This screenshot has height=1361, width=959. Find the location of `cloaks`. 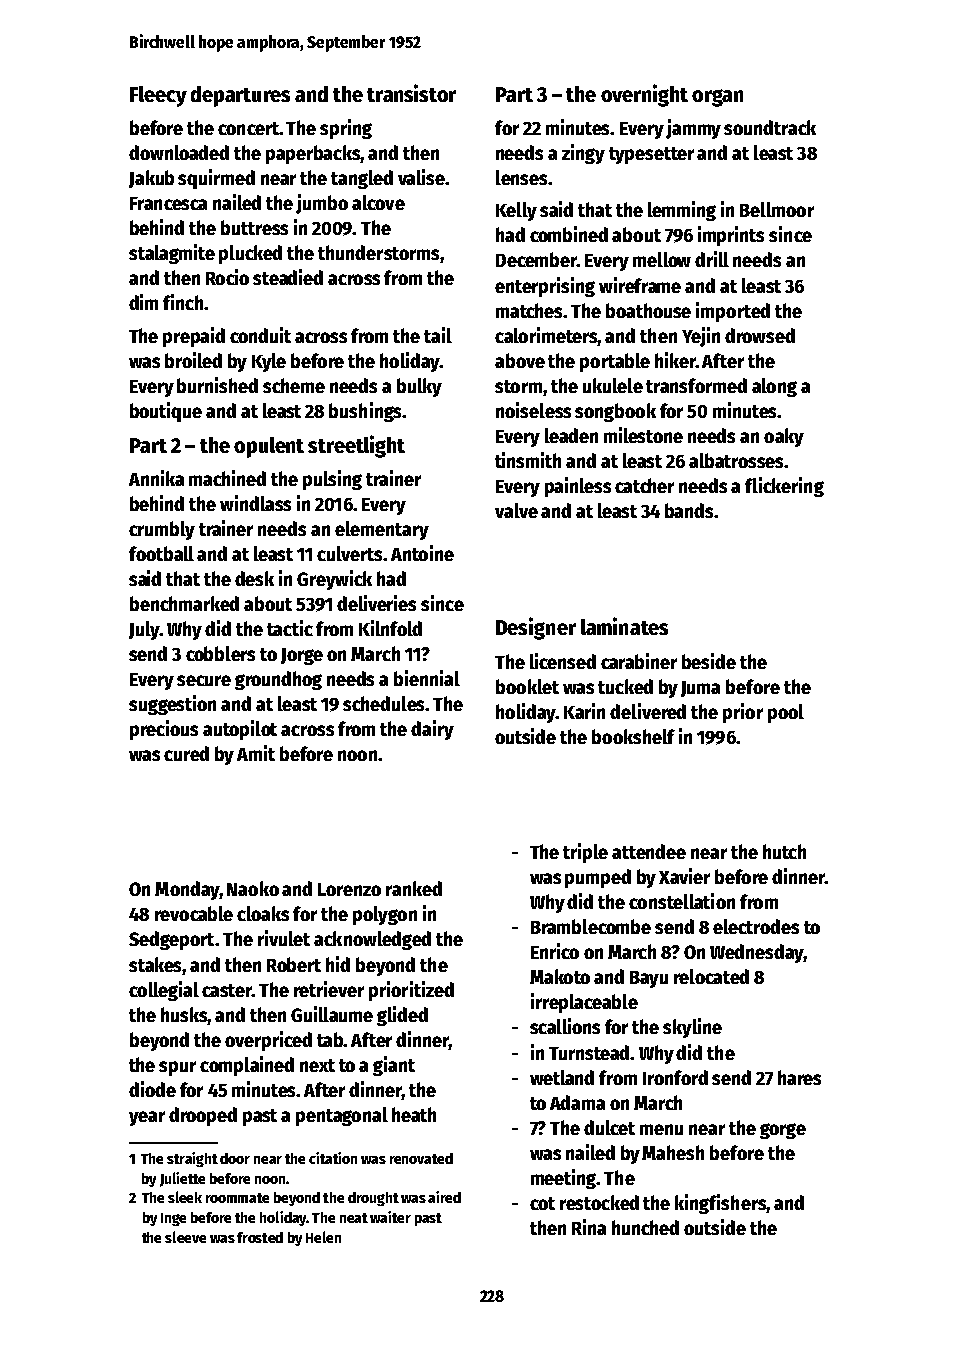

cloaks is located at coordinates (263, 913).
